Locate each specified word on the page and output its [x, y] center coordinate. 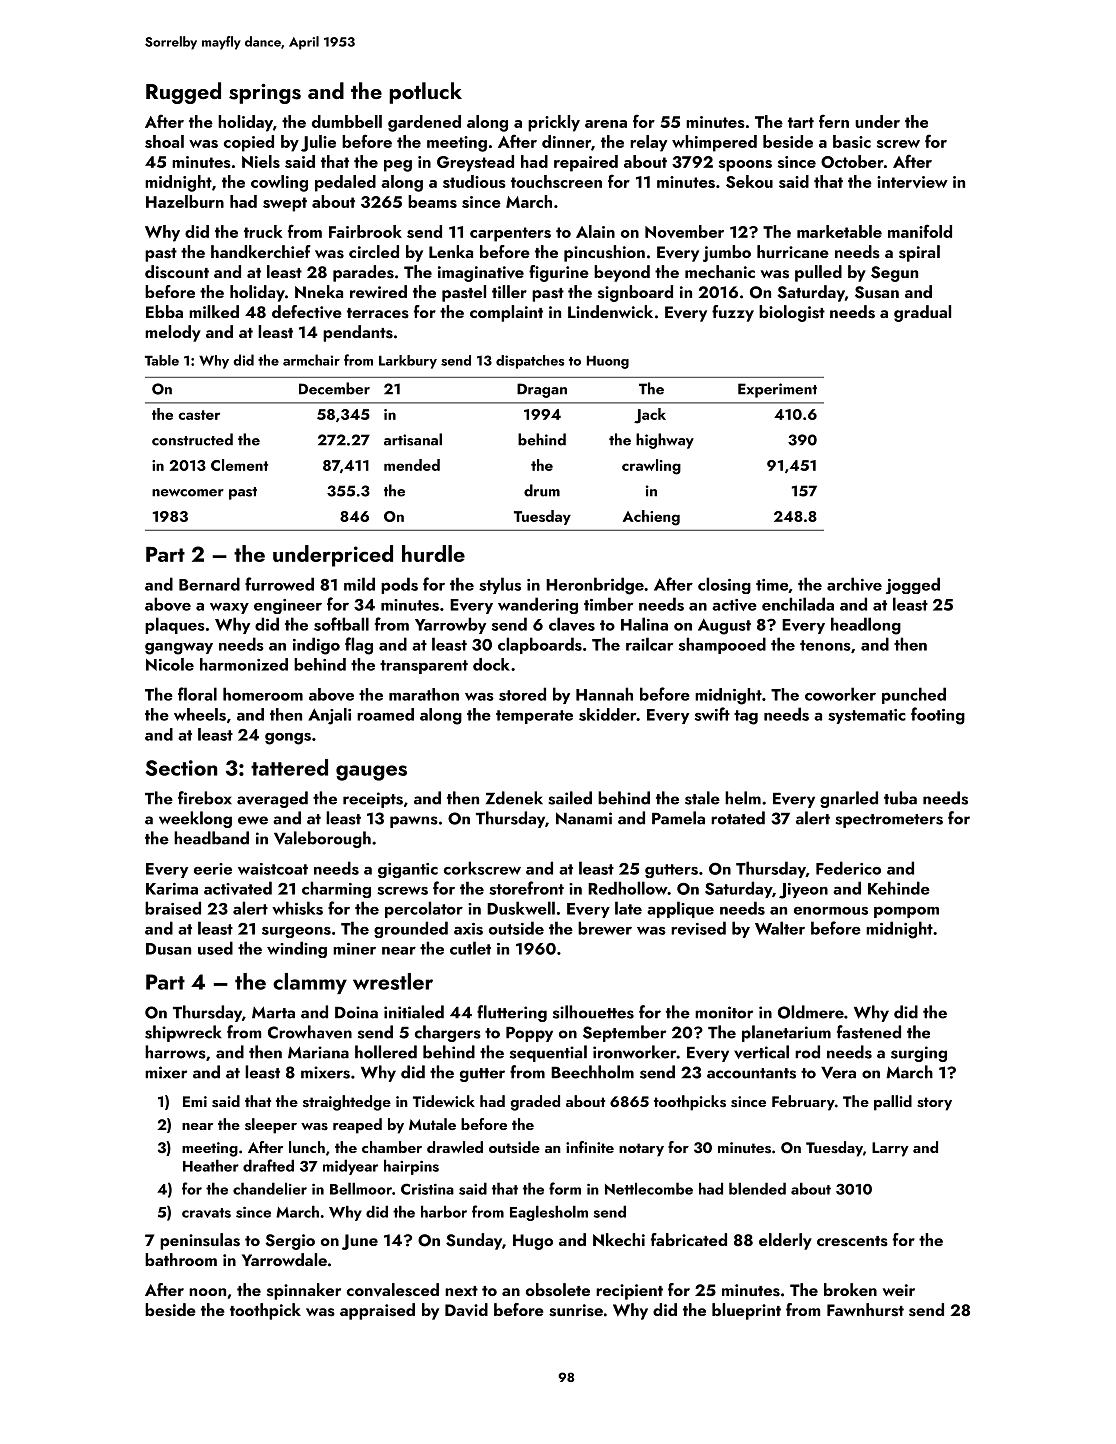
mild [359, 584]
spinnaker [304, 1291]
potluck [425, 93]
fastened [869, 1032]
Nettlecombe [649, 1188]
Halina [644, 624]
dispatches [530, 362]
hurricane [793, 251]
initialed [414, 1012]
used [215, 948]
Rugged [183, 93]
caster [199, 415]
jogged [913, 585]
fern [834, 121]
